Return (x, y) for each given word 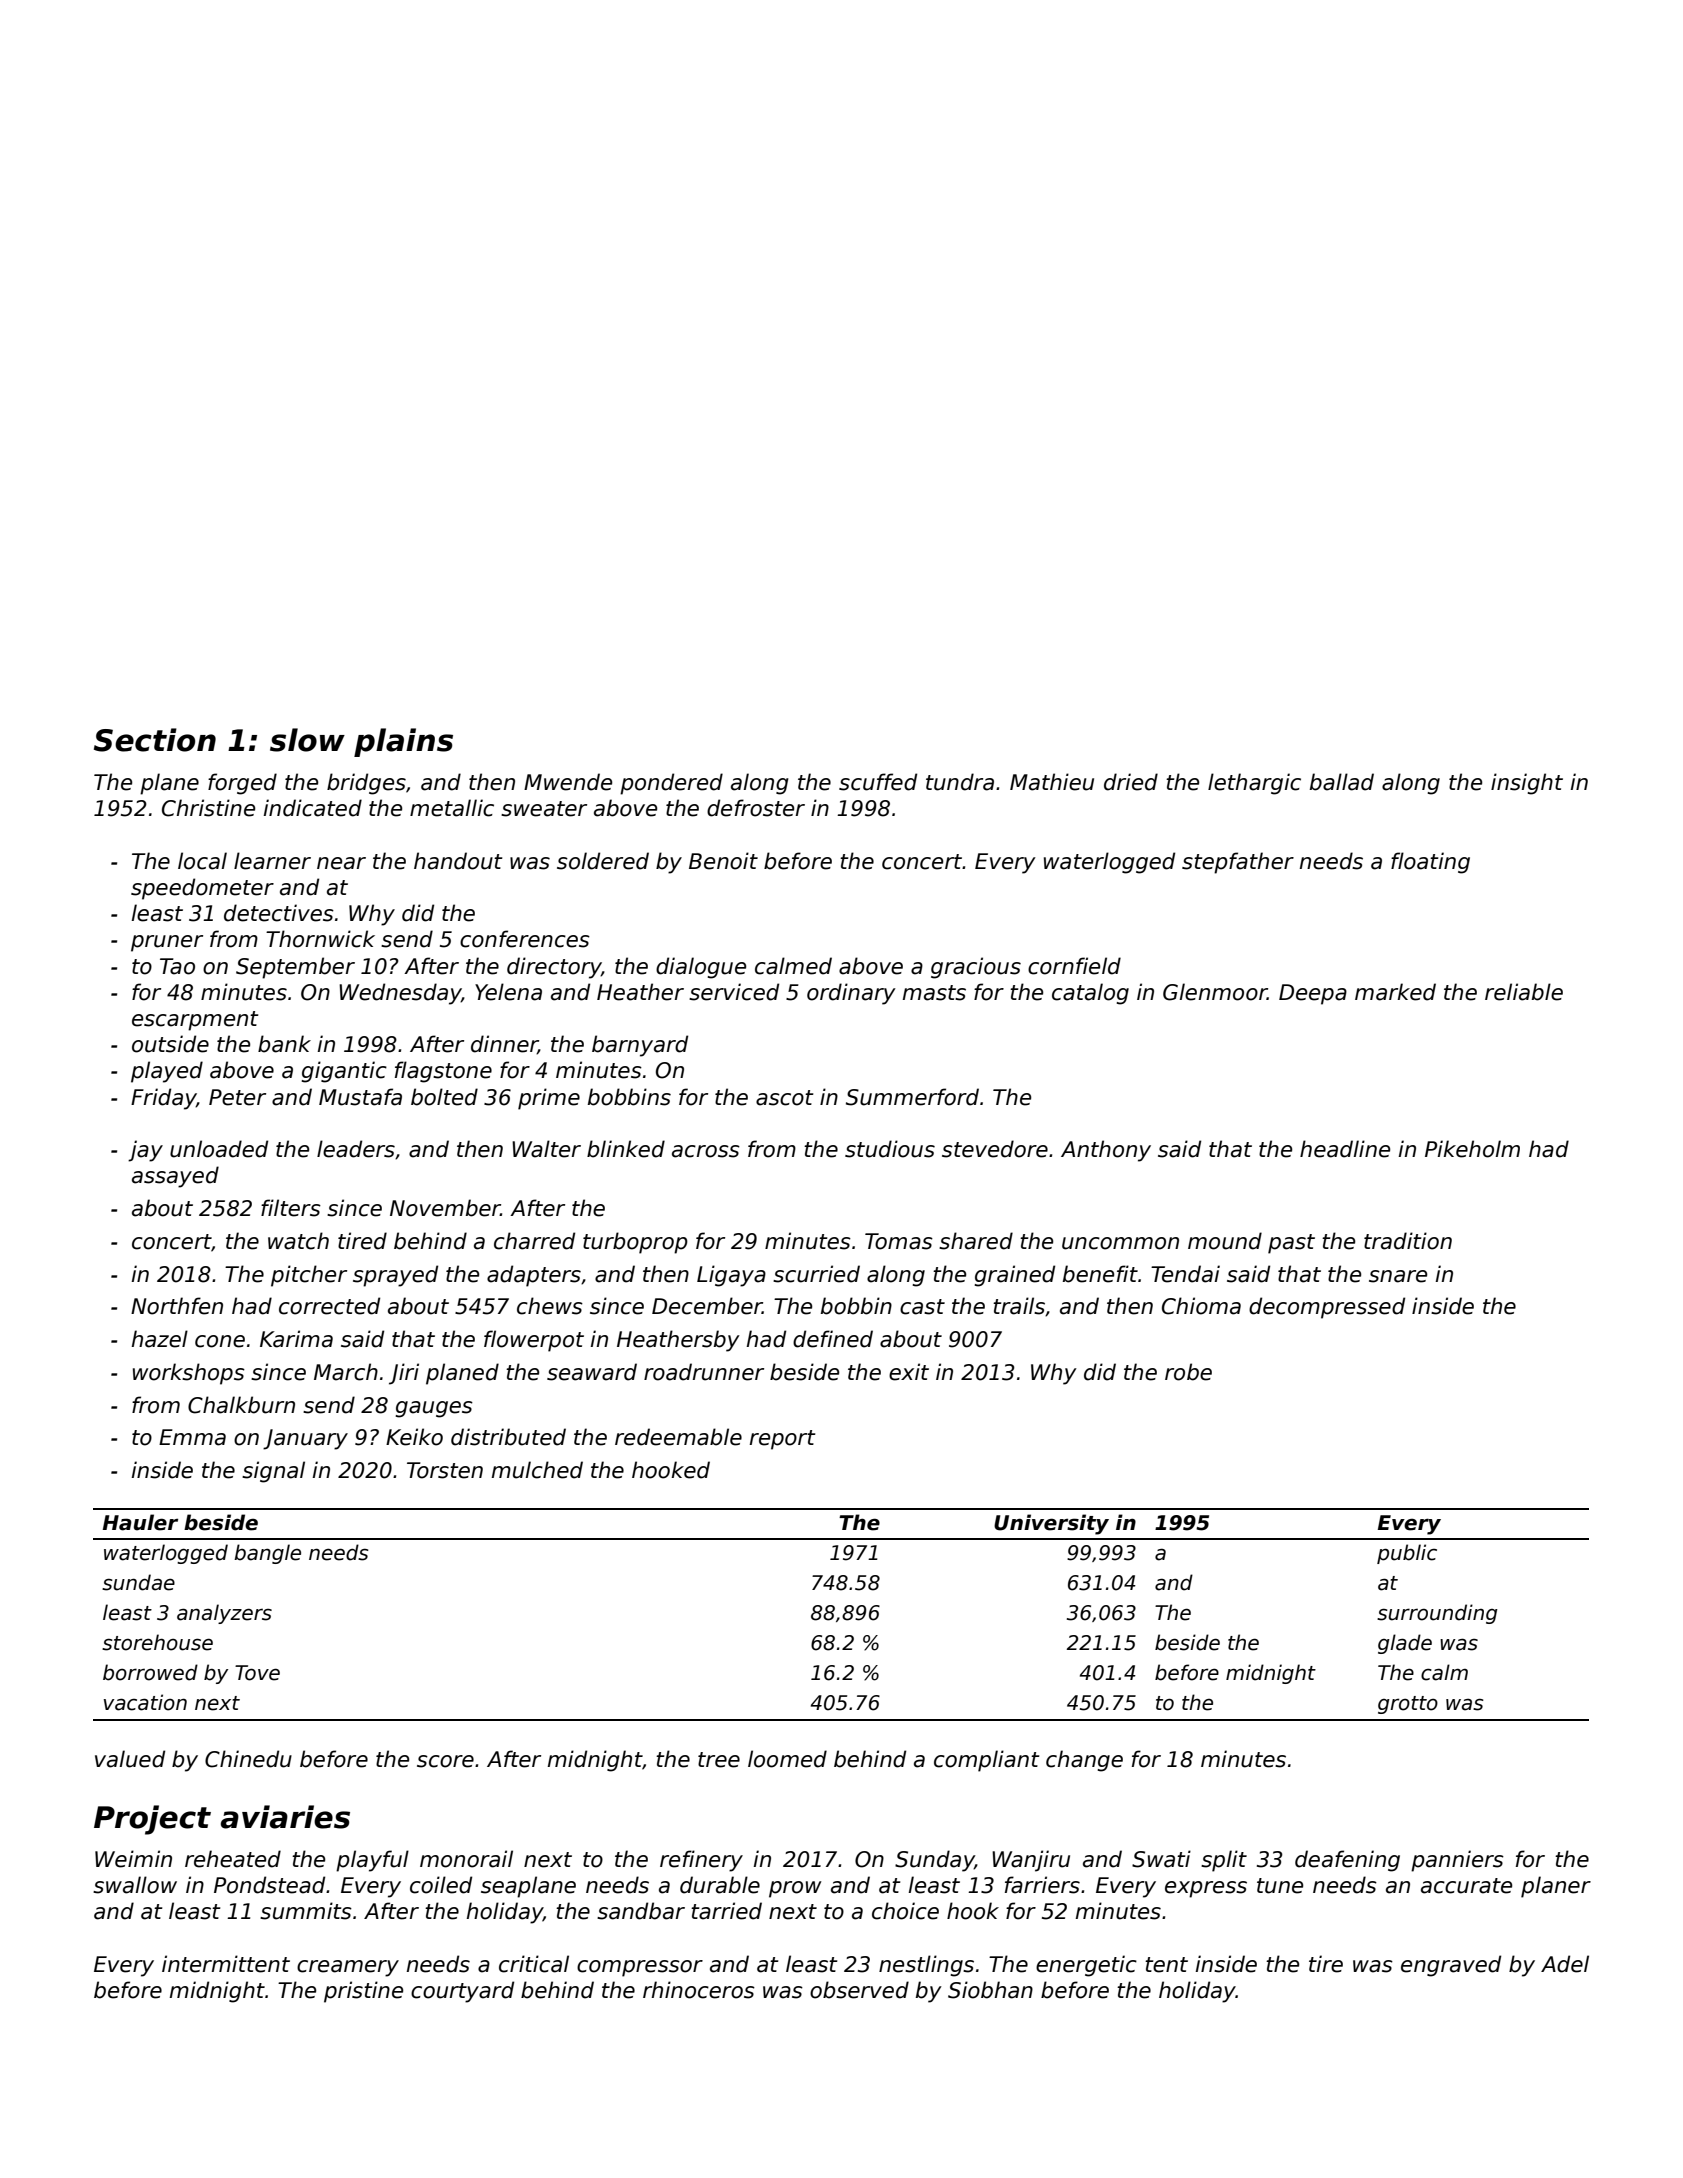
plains (403, 742)
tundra (960, 782)
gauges (434, 1409)
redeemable (678, 1437)
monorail (466, 1859)
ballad (1342, 782)
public (1407, 1554)
